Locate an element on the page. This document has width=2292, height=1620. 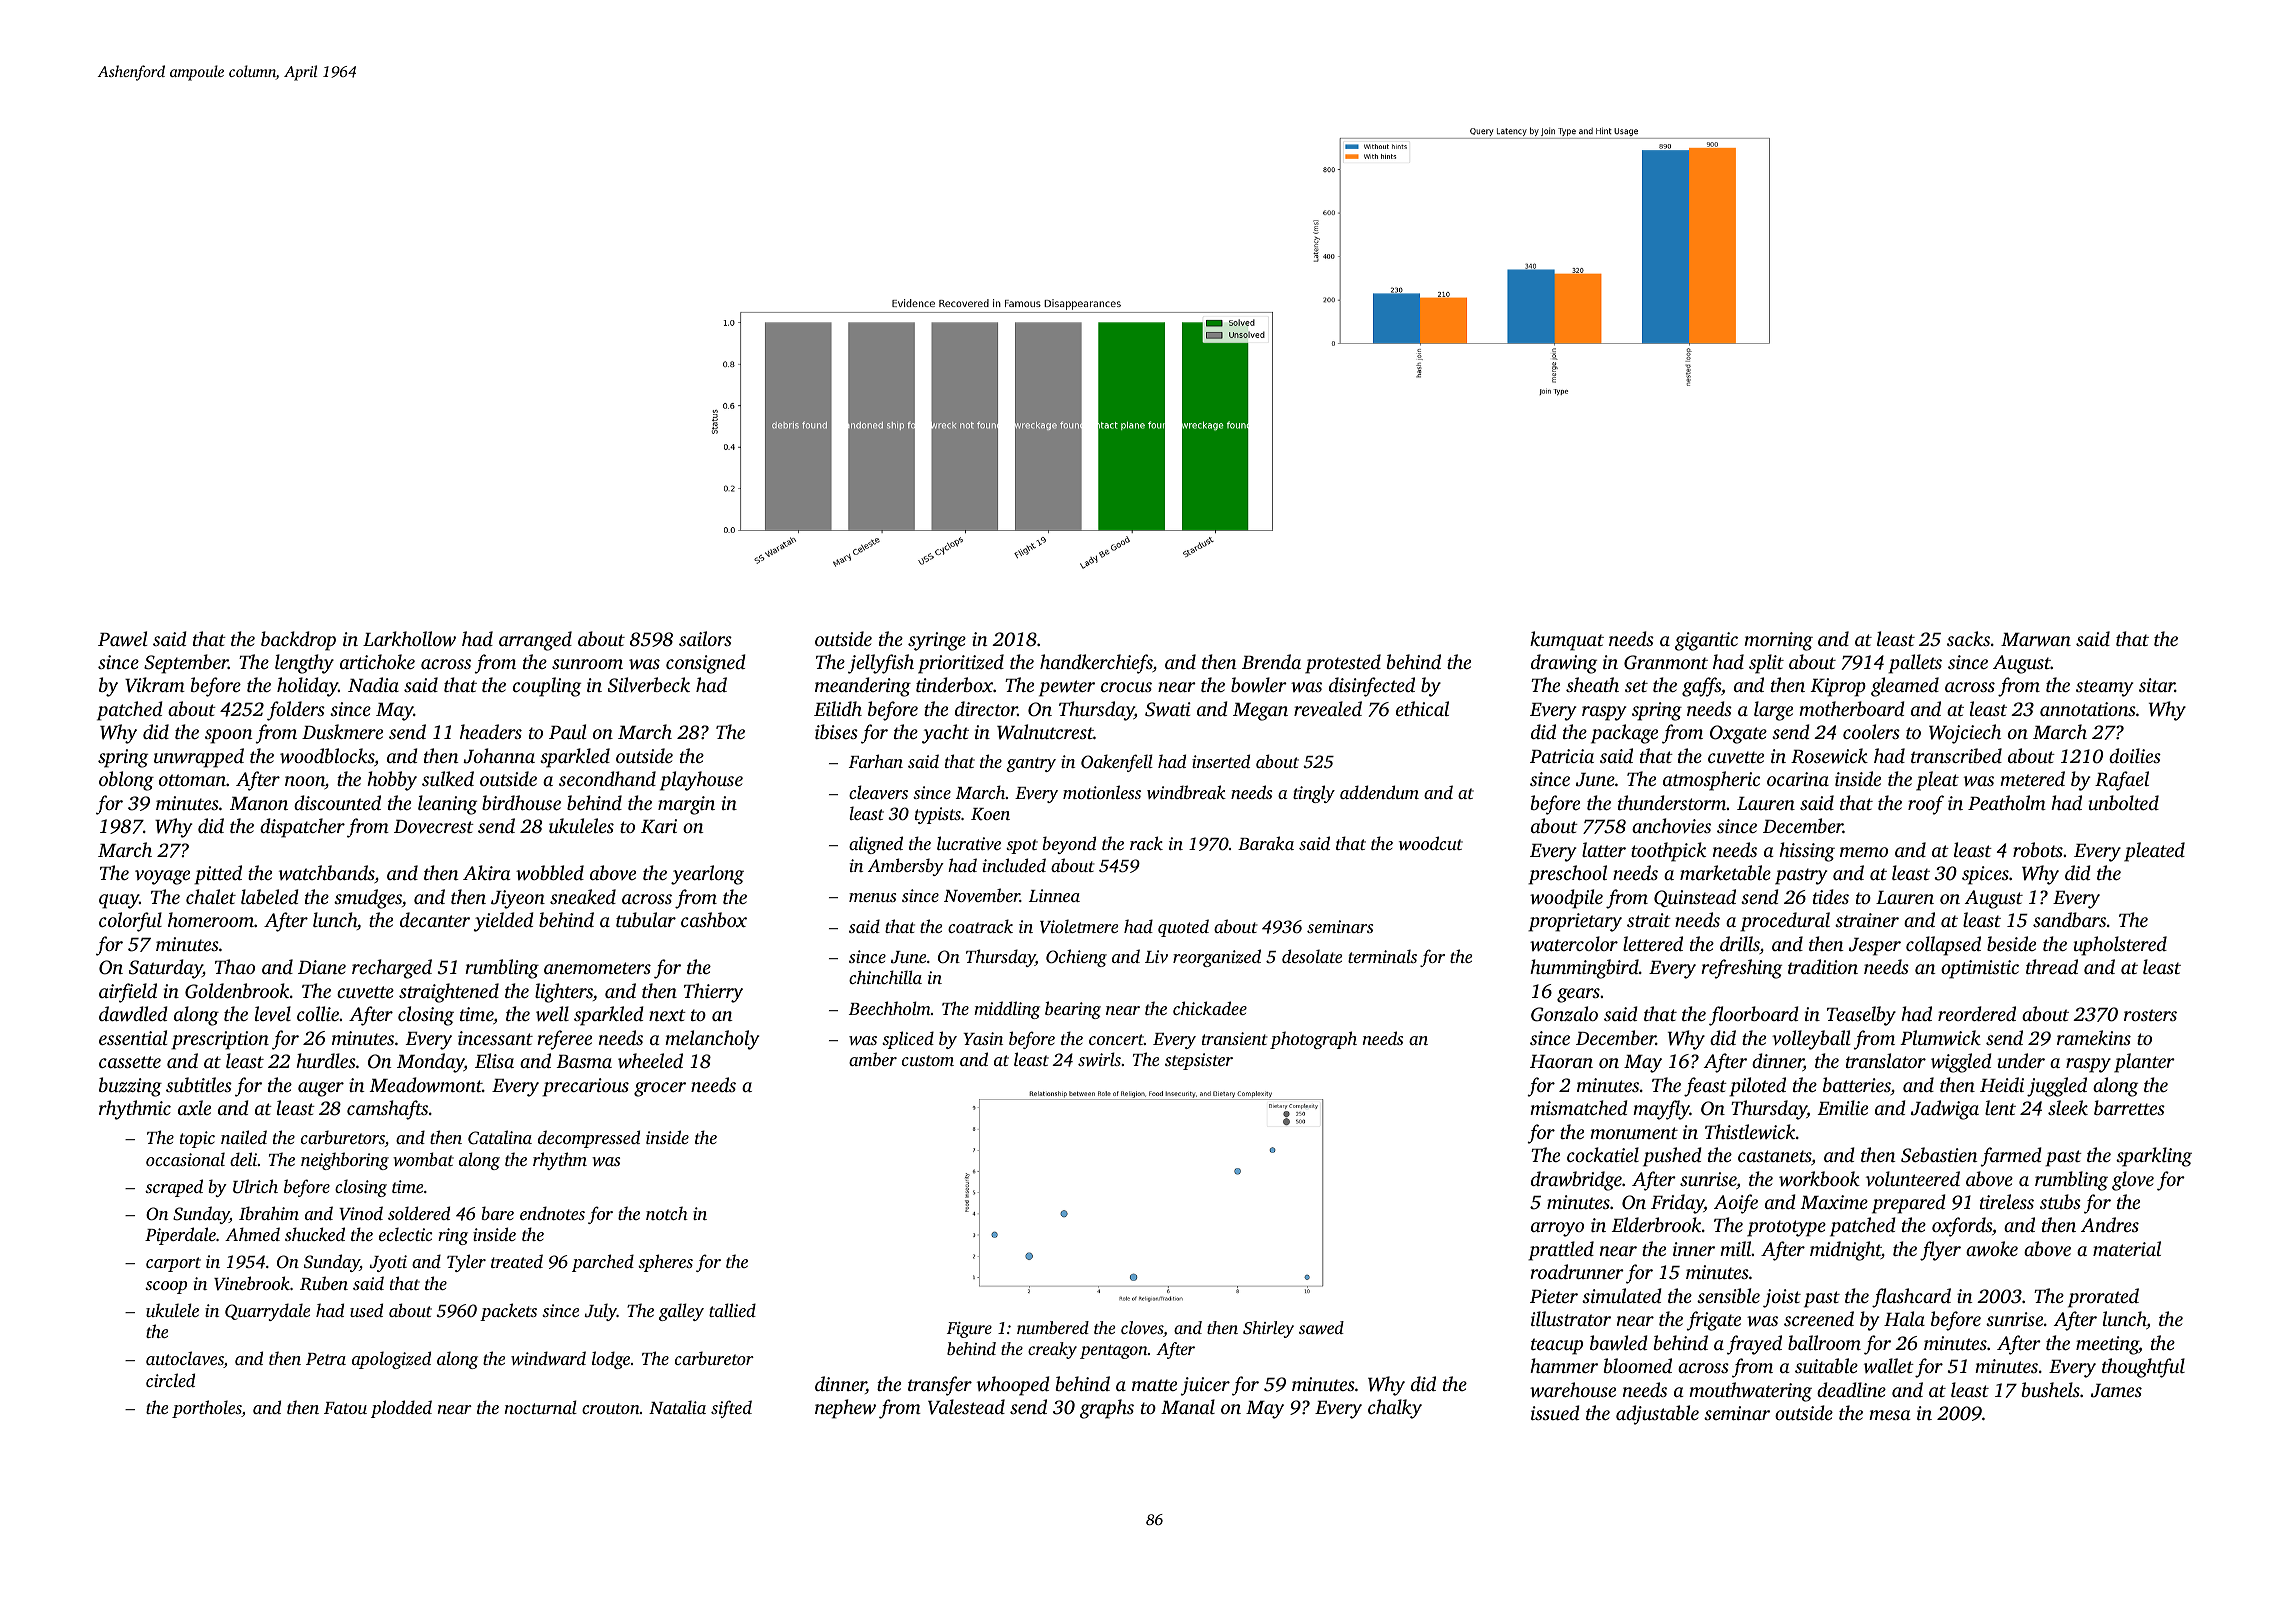
Baraka is located at coordinates (1266, 843).
